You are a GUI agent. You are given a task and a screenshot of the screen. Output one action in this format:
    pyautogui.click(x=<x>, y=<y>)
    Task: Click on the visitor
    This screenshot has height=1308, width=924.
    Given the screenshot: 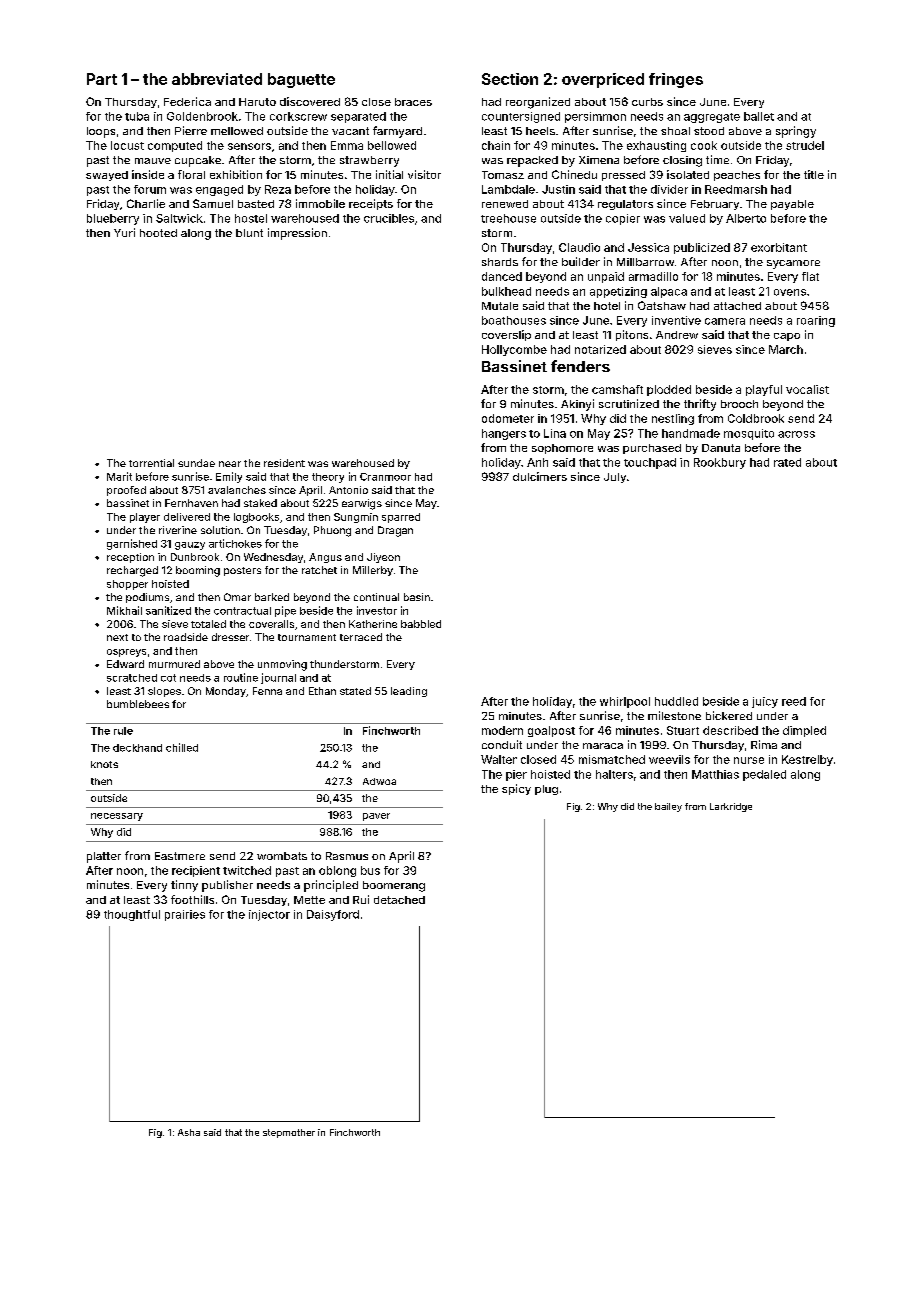 What is the action you would take?
    pyautogui.click(x=424, y=174)
